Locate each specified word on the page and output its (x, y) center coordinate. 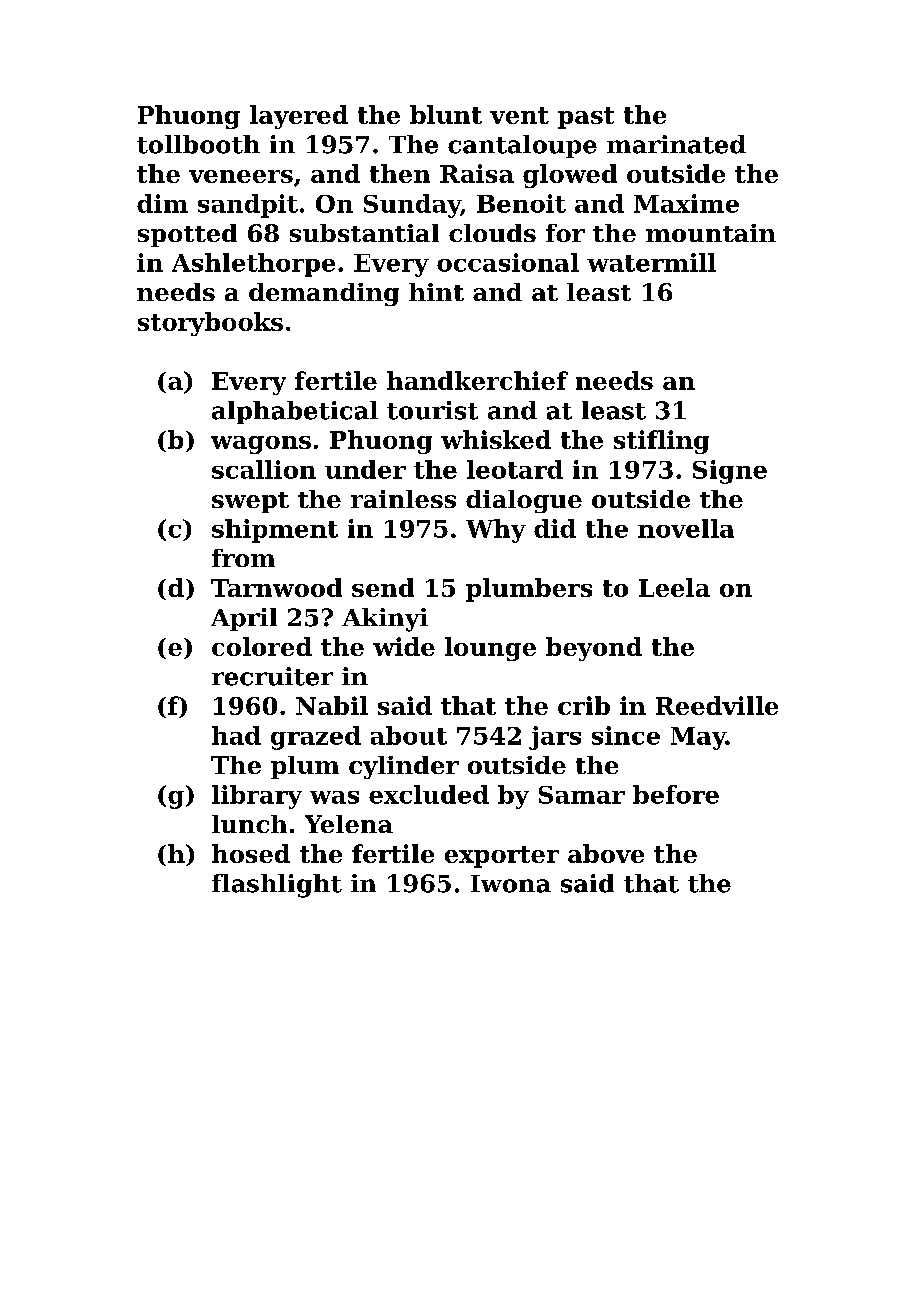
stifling (661, 442)
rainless (403, 499)
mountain (711, 233)
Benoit (521, 203)
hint (436, 292)
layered (299, 117)
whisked (496, 439)
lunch (249, 824)
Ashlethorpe (253, 265)
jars (555, 738)
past (586, 118)
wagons (261, 445)
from (243, 558)
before (676, 794)
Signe (730, 472)
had (236, 735)
